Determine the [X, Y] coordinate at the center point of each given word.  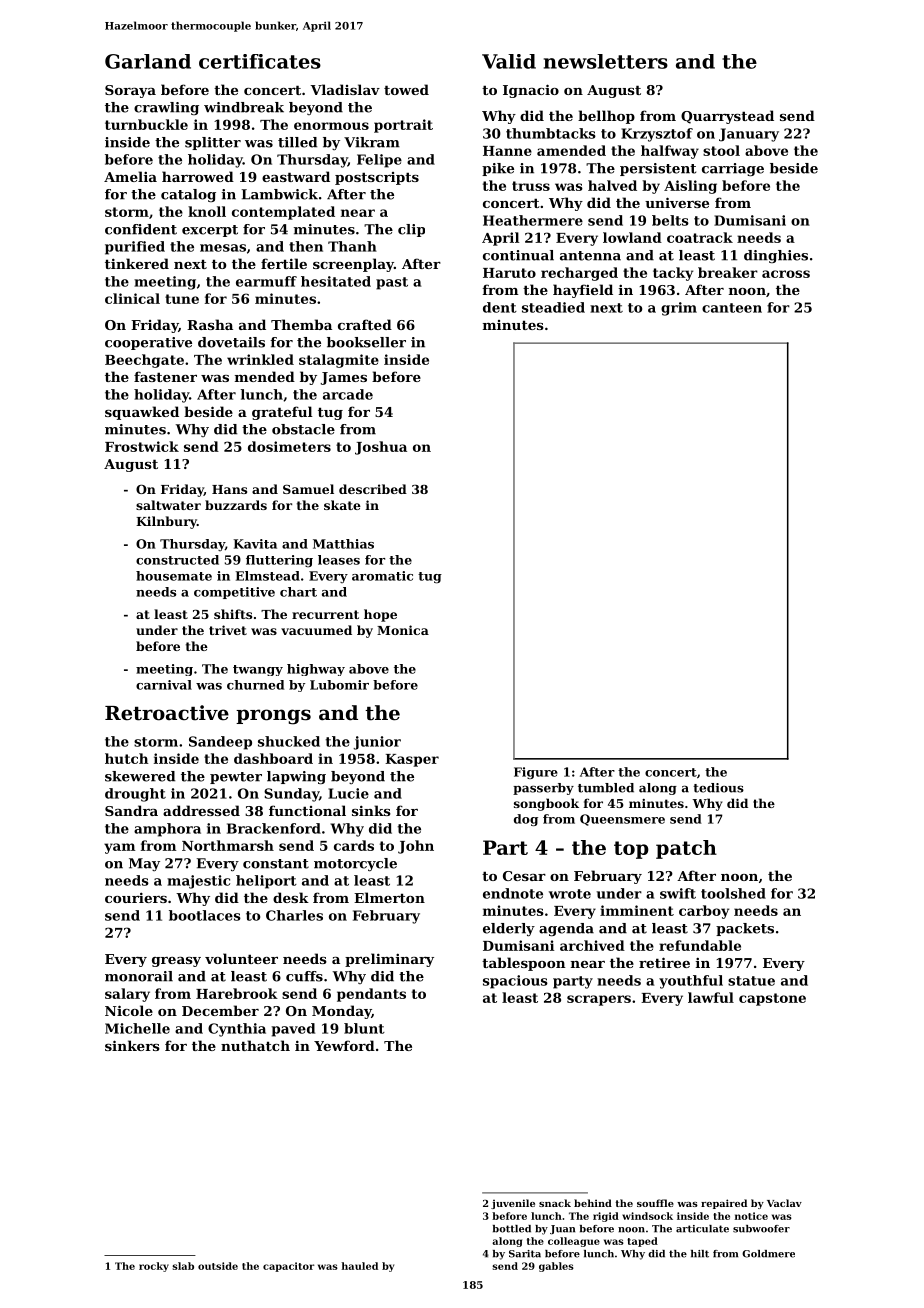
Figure [536, 773]
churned [255, 685]
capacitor [289, 1267]
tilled [297, 142]
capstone [772, 999]
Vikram [372, 142]
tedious [718, 788]
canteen [732, 308]
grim [679, 309]
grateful [282, 413]
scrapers [599, 1000]
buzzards [236, 505]
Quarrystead [727, 117]
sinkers [132, 1045]
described [373, 489]
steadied [553, 307]
